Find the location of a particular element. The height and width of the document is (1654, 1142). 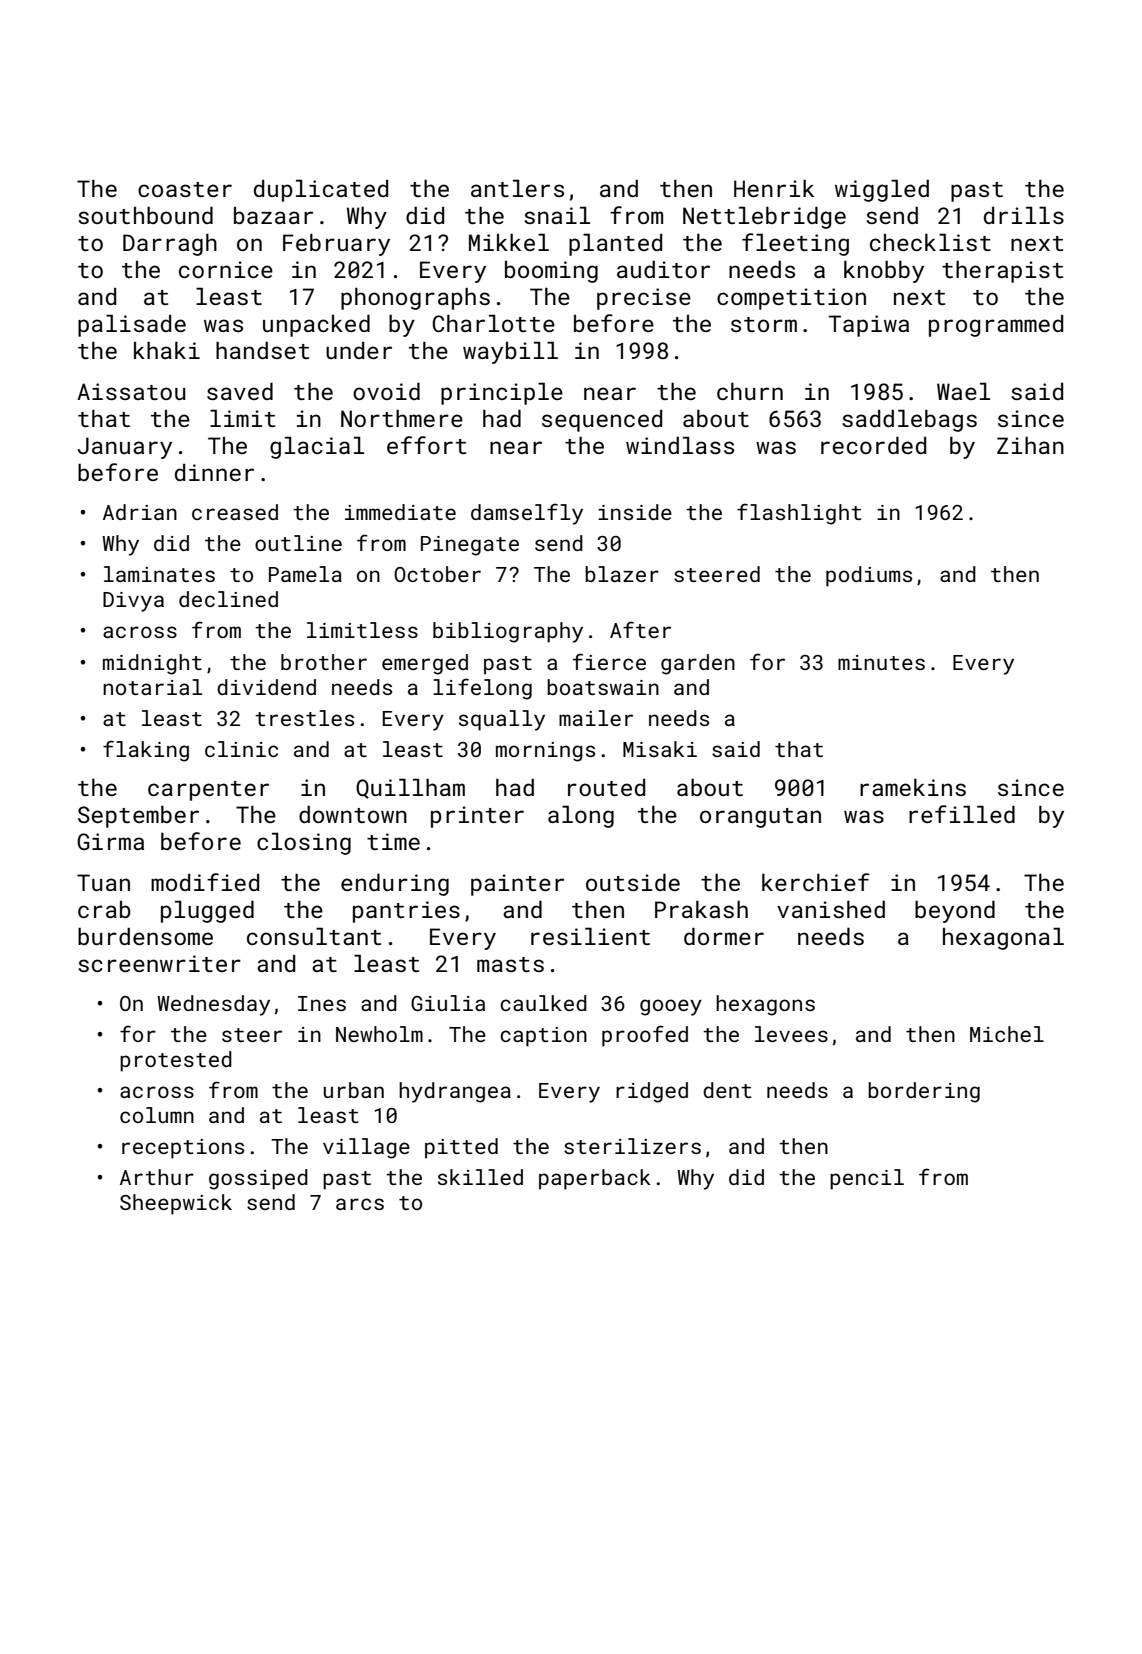

wiggled is located at coordinates (882, 190).
